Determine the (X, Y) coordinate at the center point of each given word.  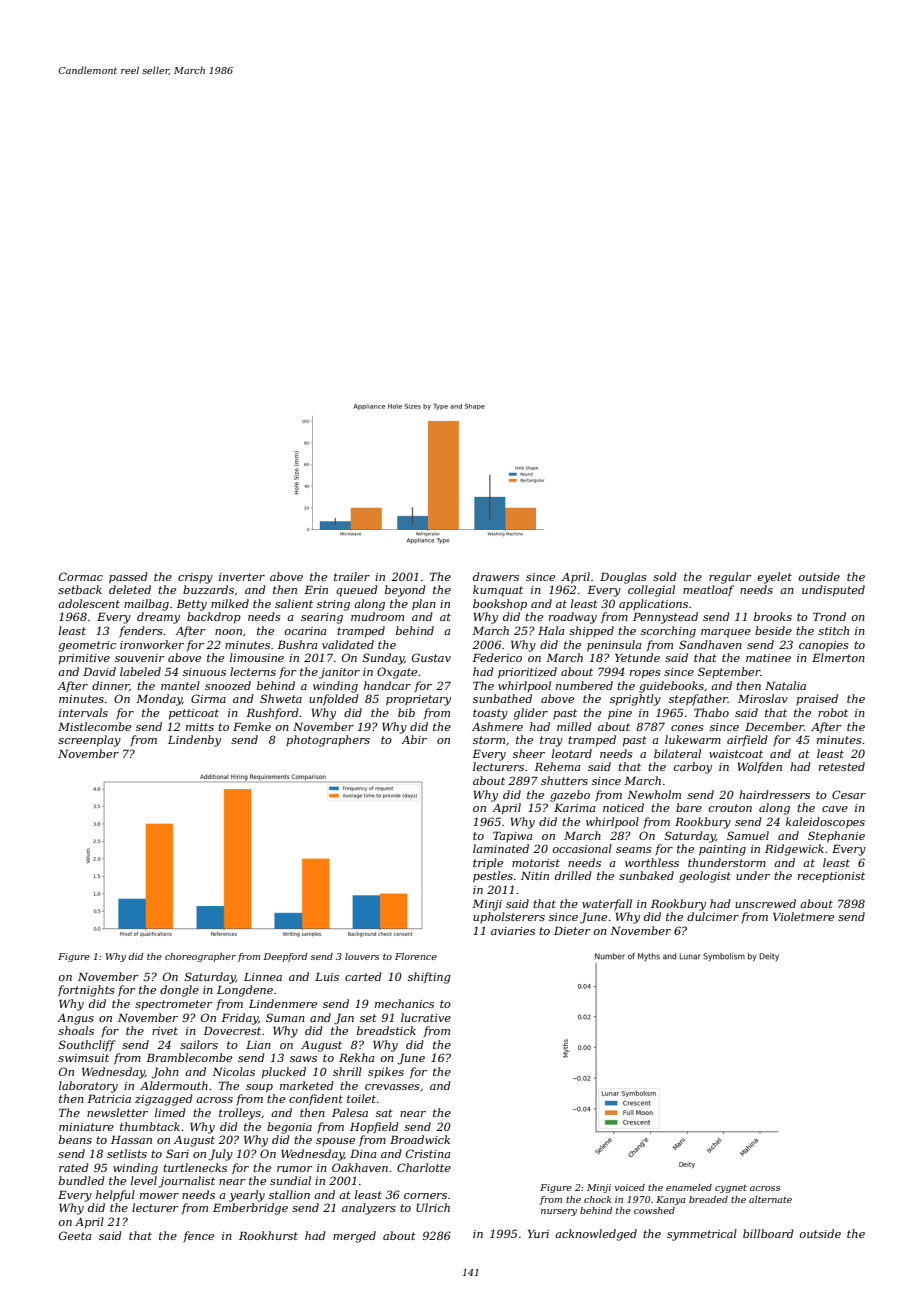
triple (488, 864)
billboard (768, 1233)
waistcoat (736, 754)
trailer (352, 576)
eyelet (775, 578)
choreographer (200, 957)
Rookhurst (268, 1235)
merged (354, 1237)
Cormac (81, 576)
